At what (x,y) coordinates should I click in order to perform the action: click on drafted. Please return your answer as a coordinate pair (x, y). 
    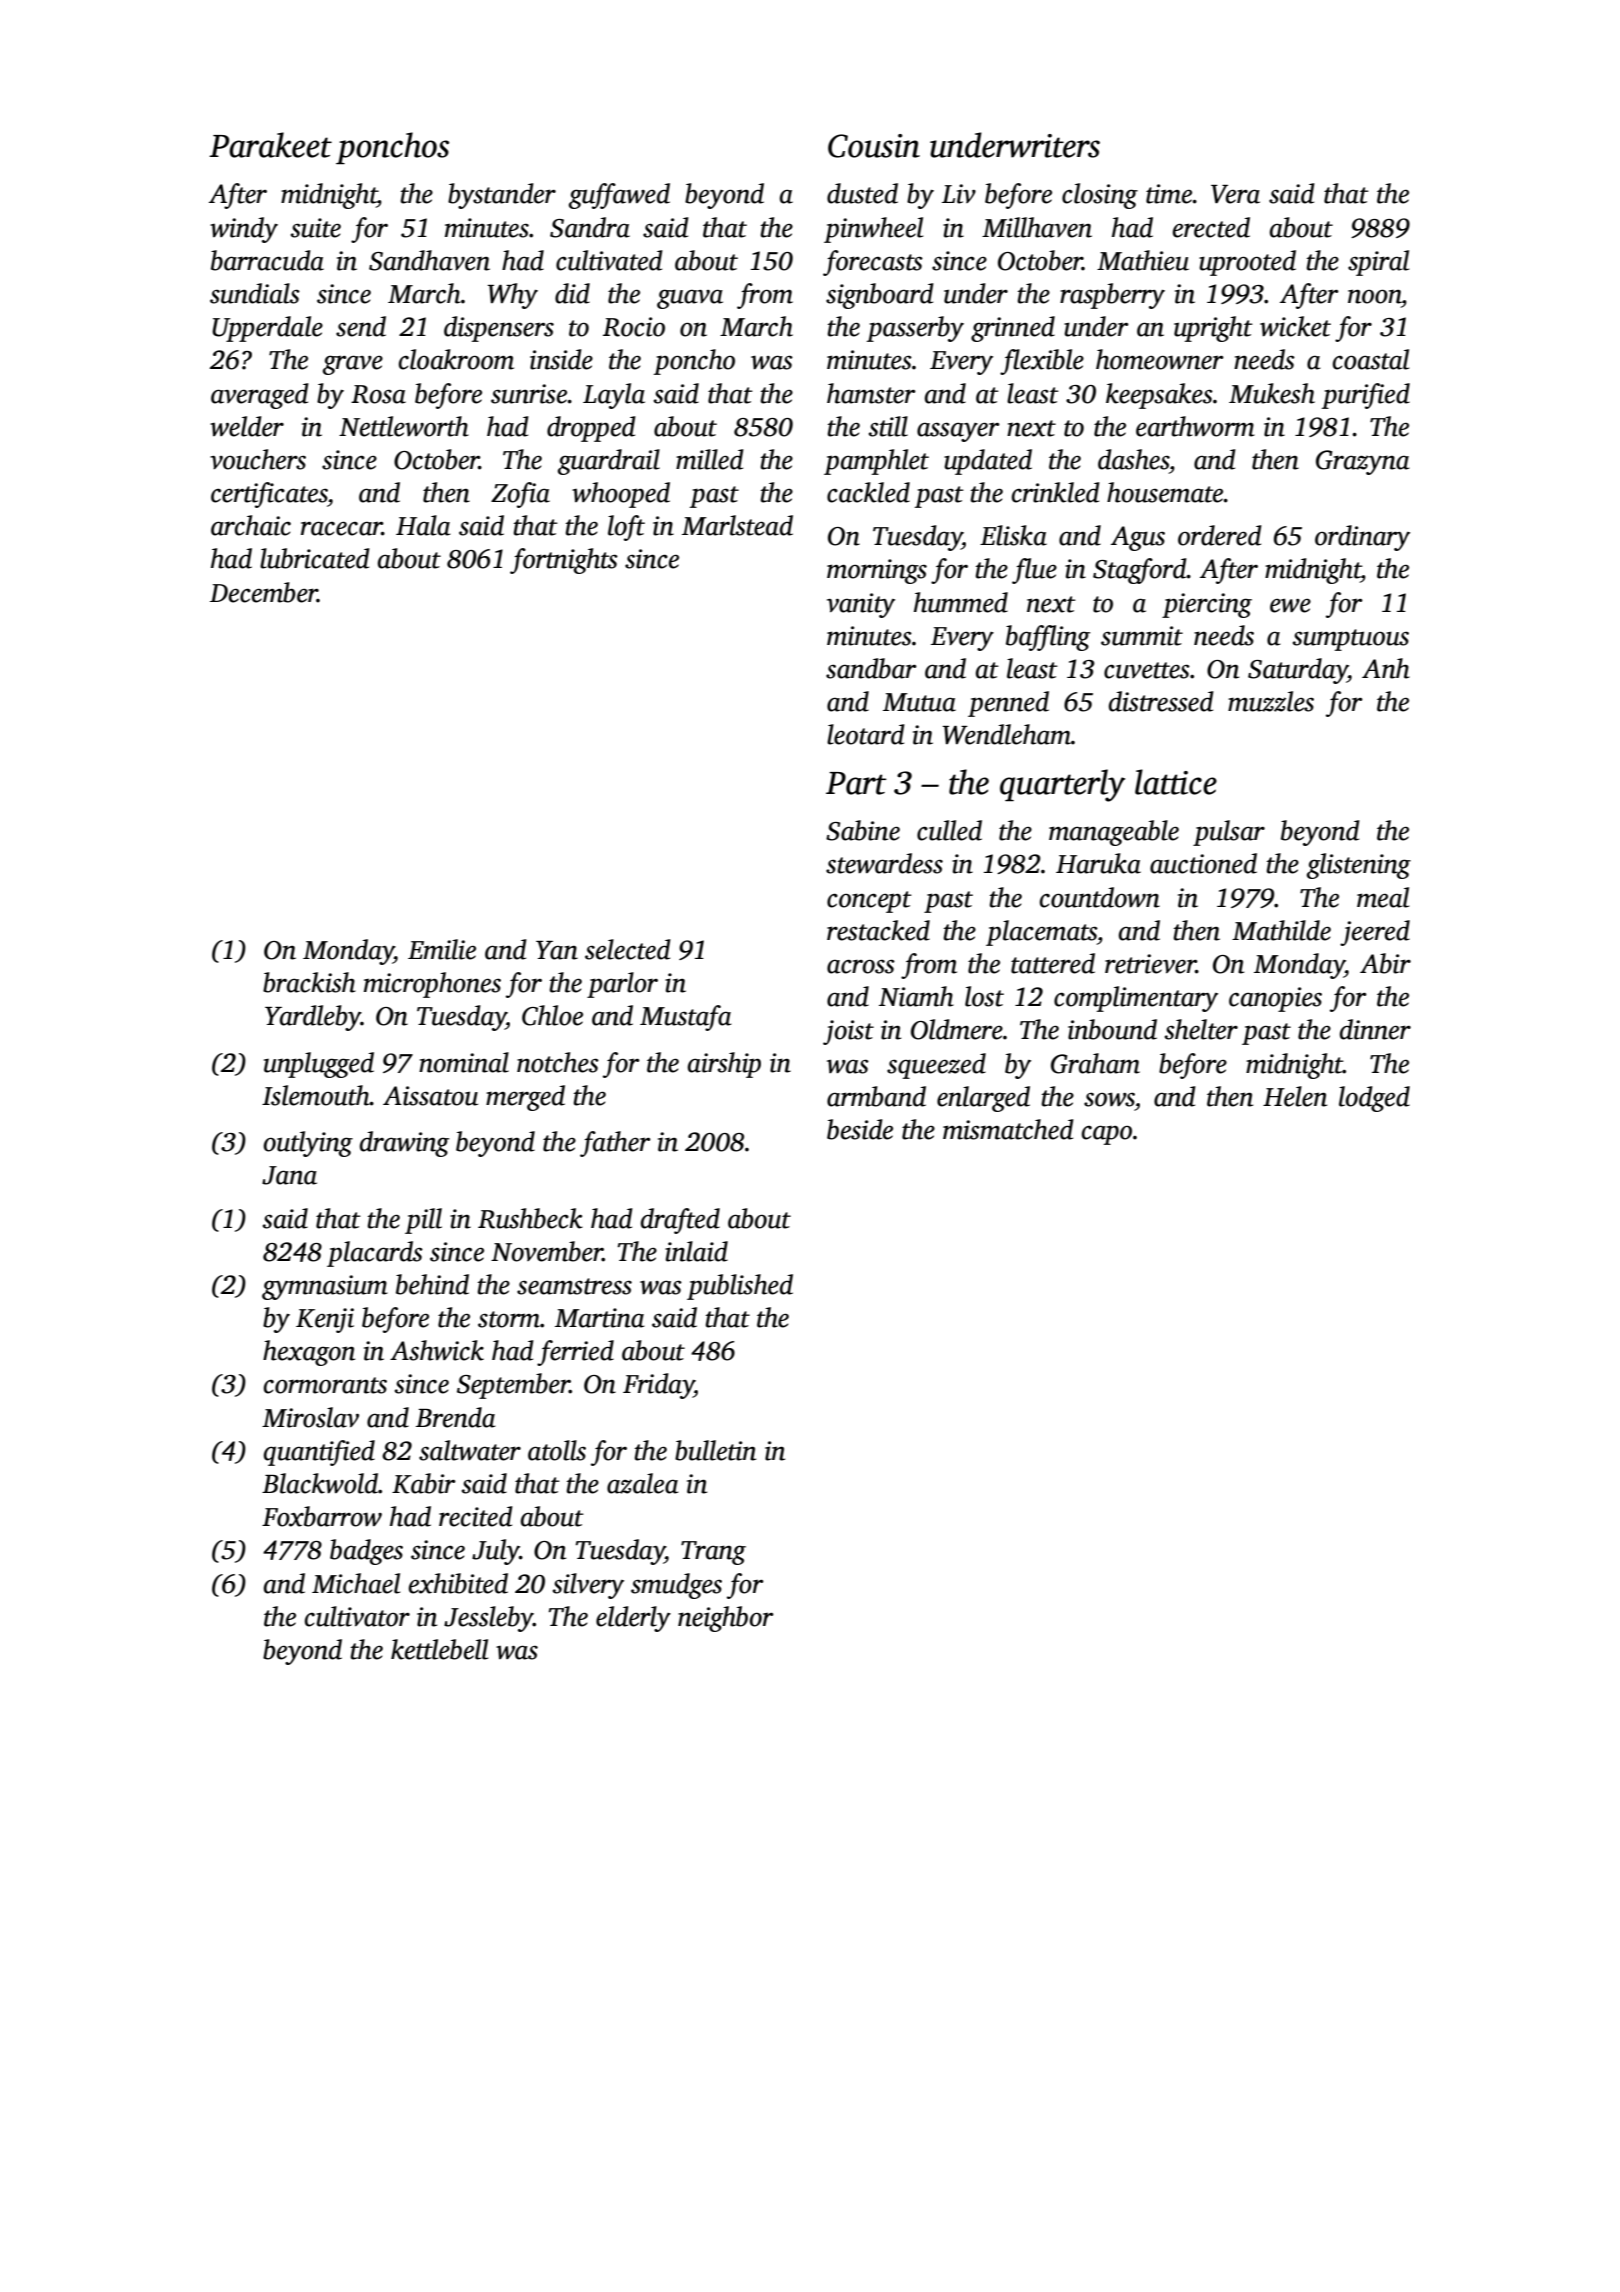
    Looking at the image, I should click on (680, 1221).
